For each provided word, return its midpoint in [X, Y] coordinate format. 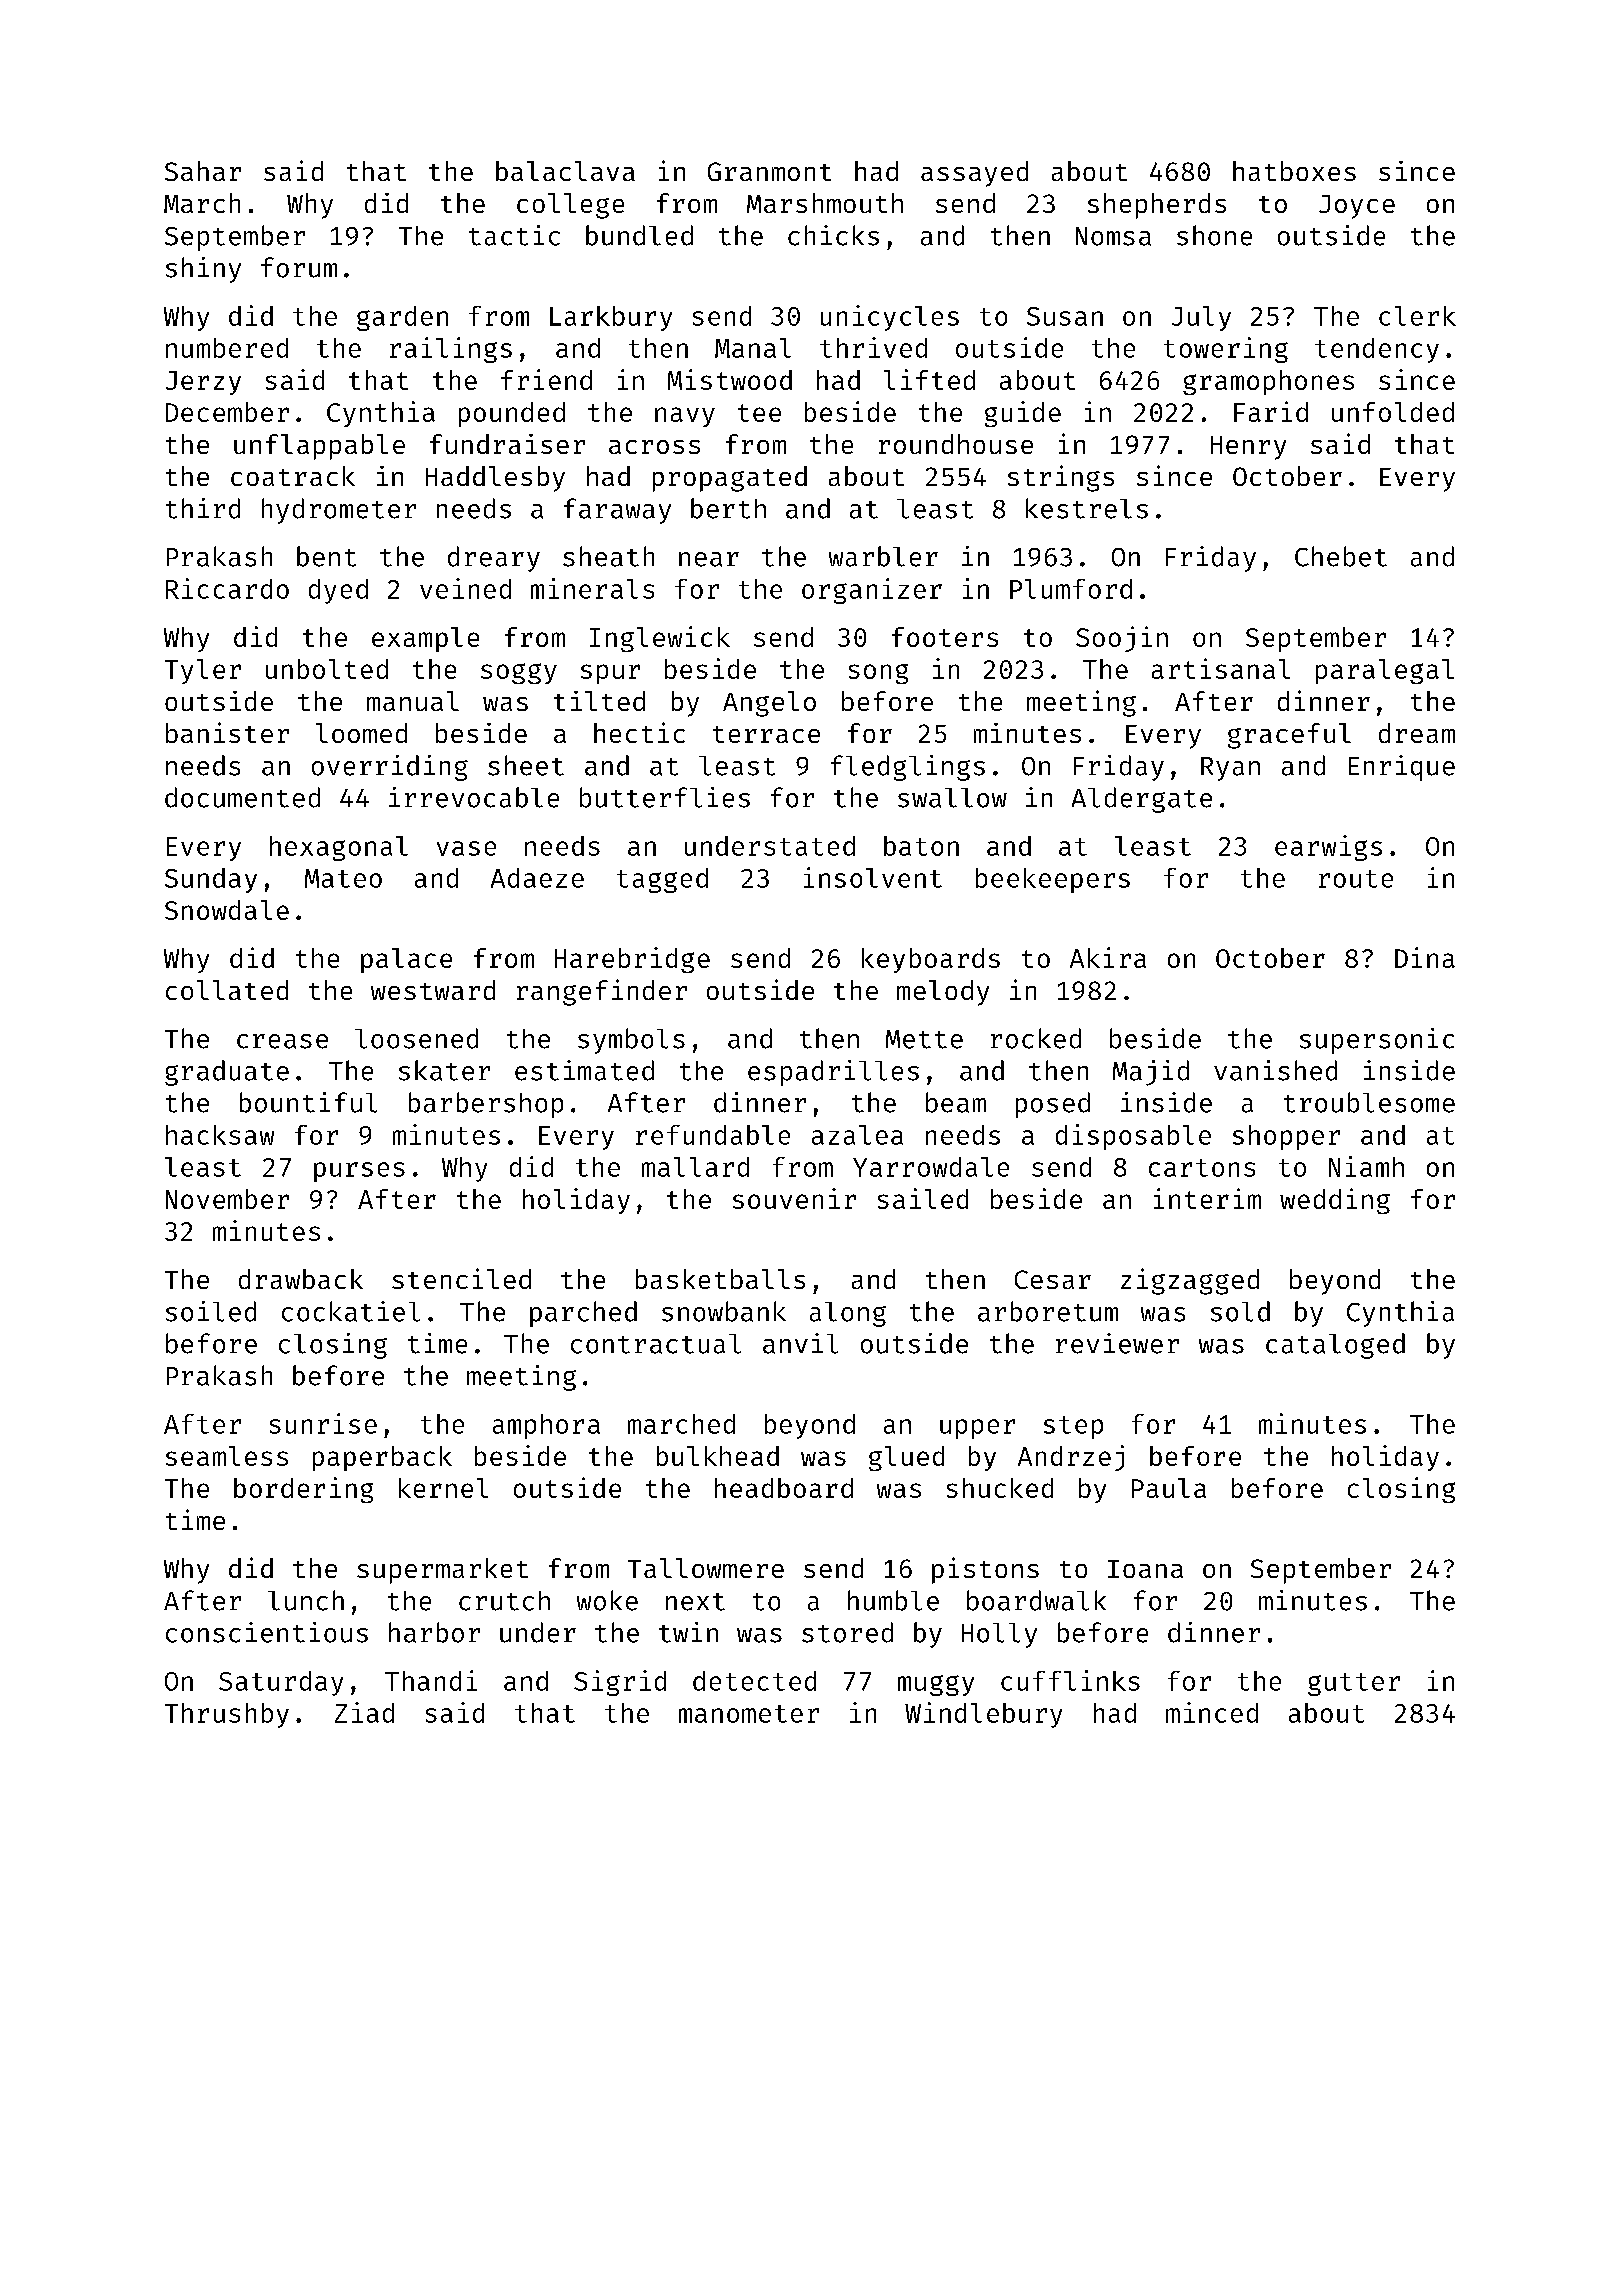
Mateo [343, 878]
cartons [1202, 1168]
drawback [301, 1279]
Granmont [769, 171]
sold [1240, 1311]
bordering [303, 1490]
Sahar [203, 171]
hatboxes [1294, 171]
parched [583, 1314]
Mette [924, 1039]
